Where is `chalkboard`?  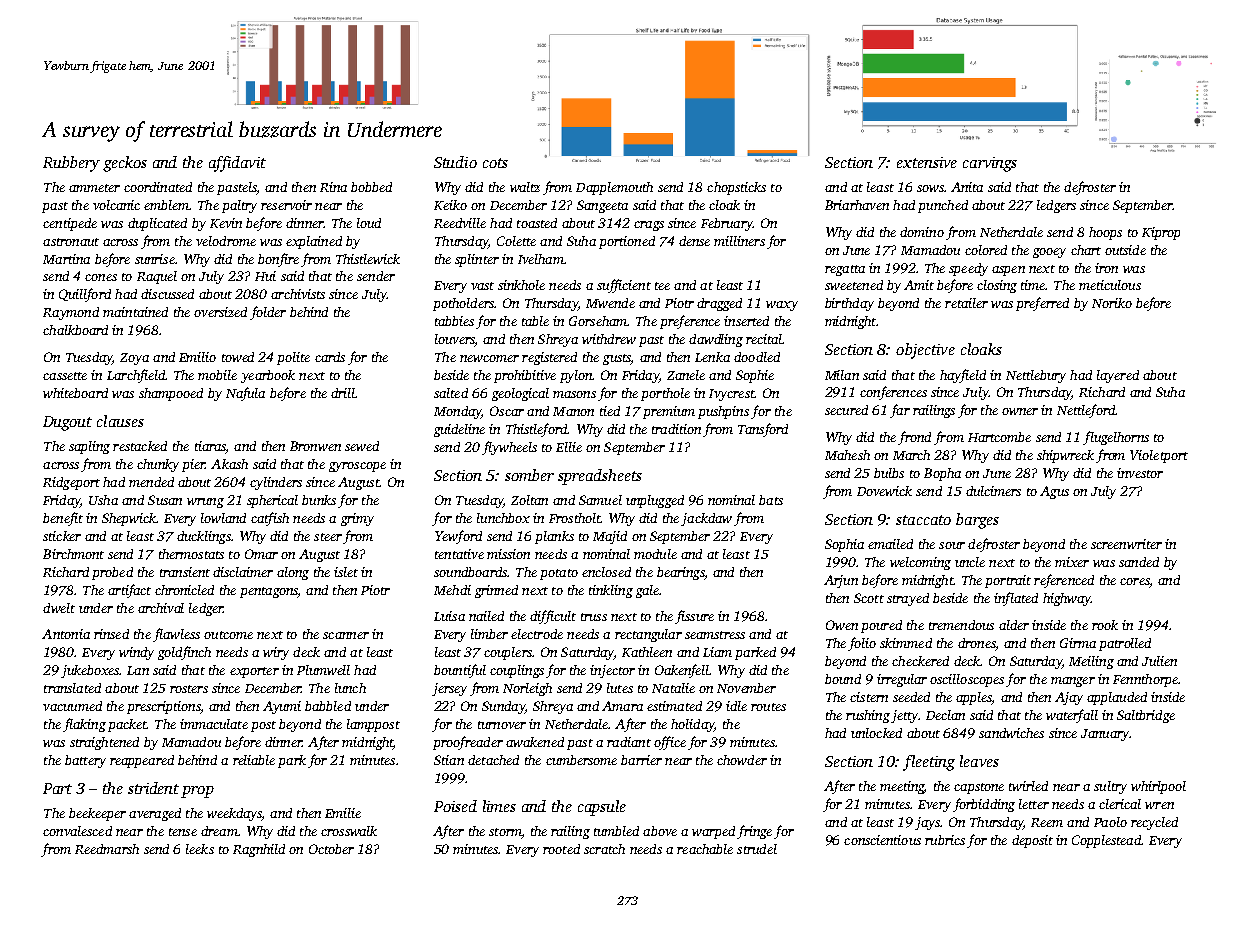 chalkboard is located at coordinates (75, 330).
